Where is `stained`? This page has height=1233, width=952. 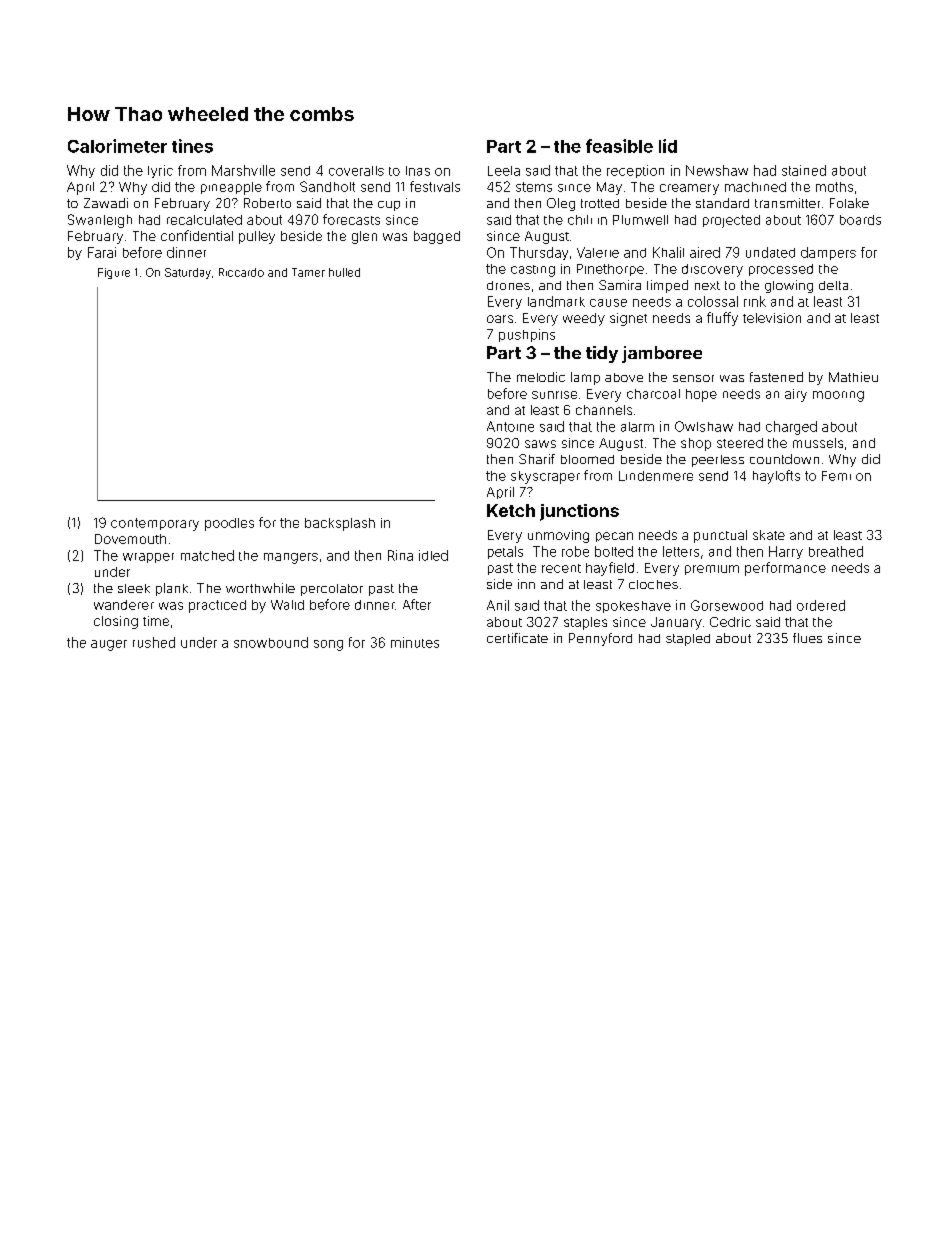
stained is located at coordinates (804, 170).
